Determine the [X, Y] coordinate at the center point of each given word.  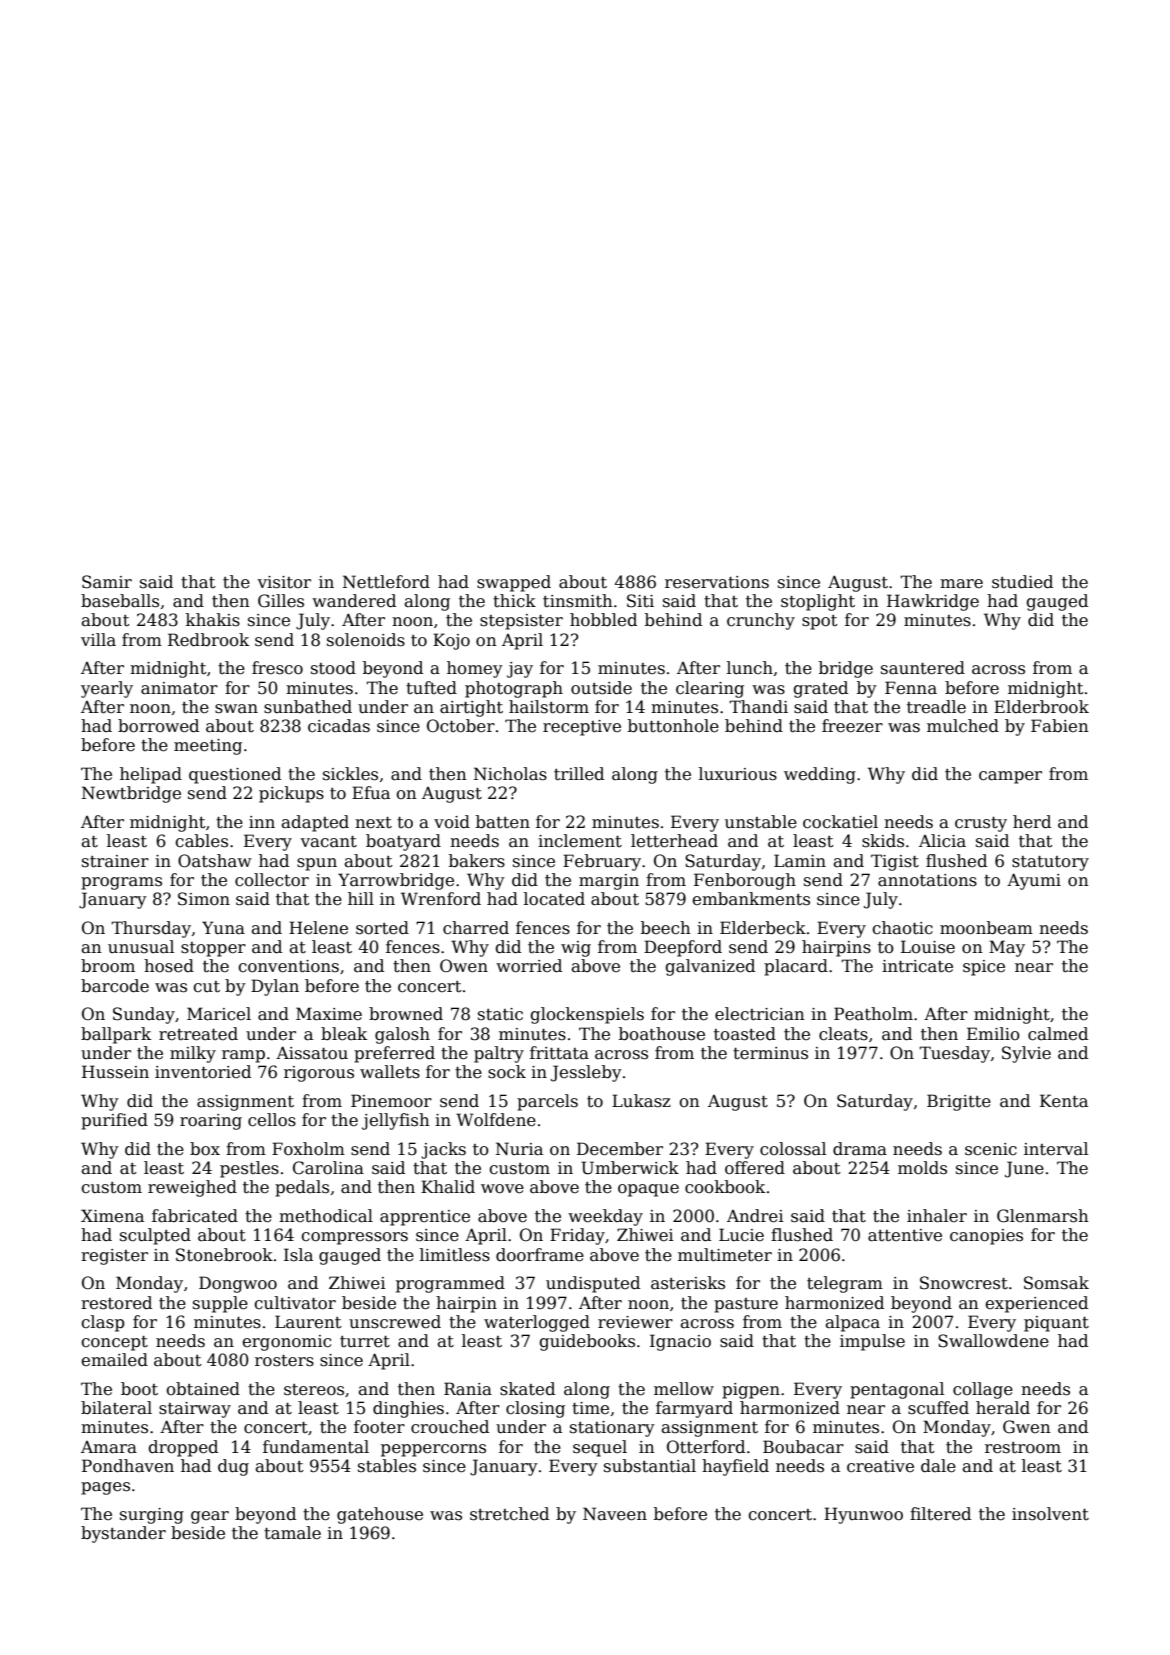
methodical [326, 1216]
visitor [284, 582]
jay [520, 670]
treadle [936, 707]
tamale [292, 1533]
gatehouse [380, 1515]
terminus [770, 1053]
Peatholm [873, 1014]
